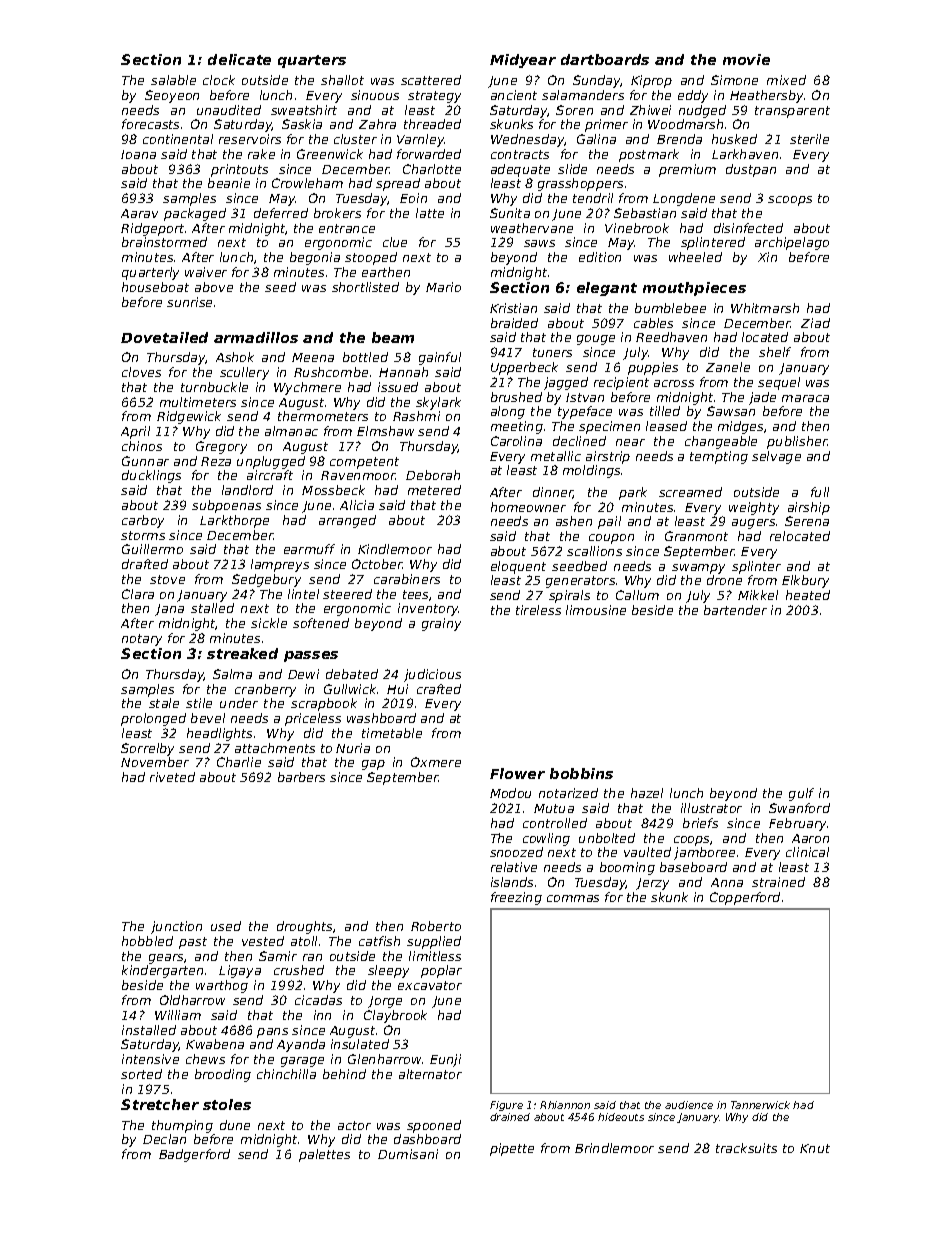 Image resolution: width=952 pixels, height=1233 pixels. What do you see at coordinates (173, 80) in the page?
I see `salable` at bounding box center [173, 80].
